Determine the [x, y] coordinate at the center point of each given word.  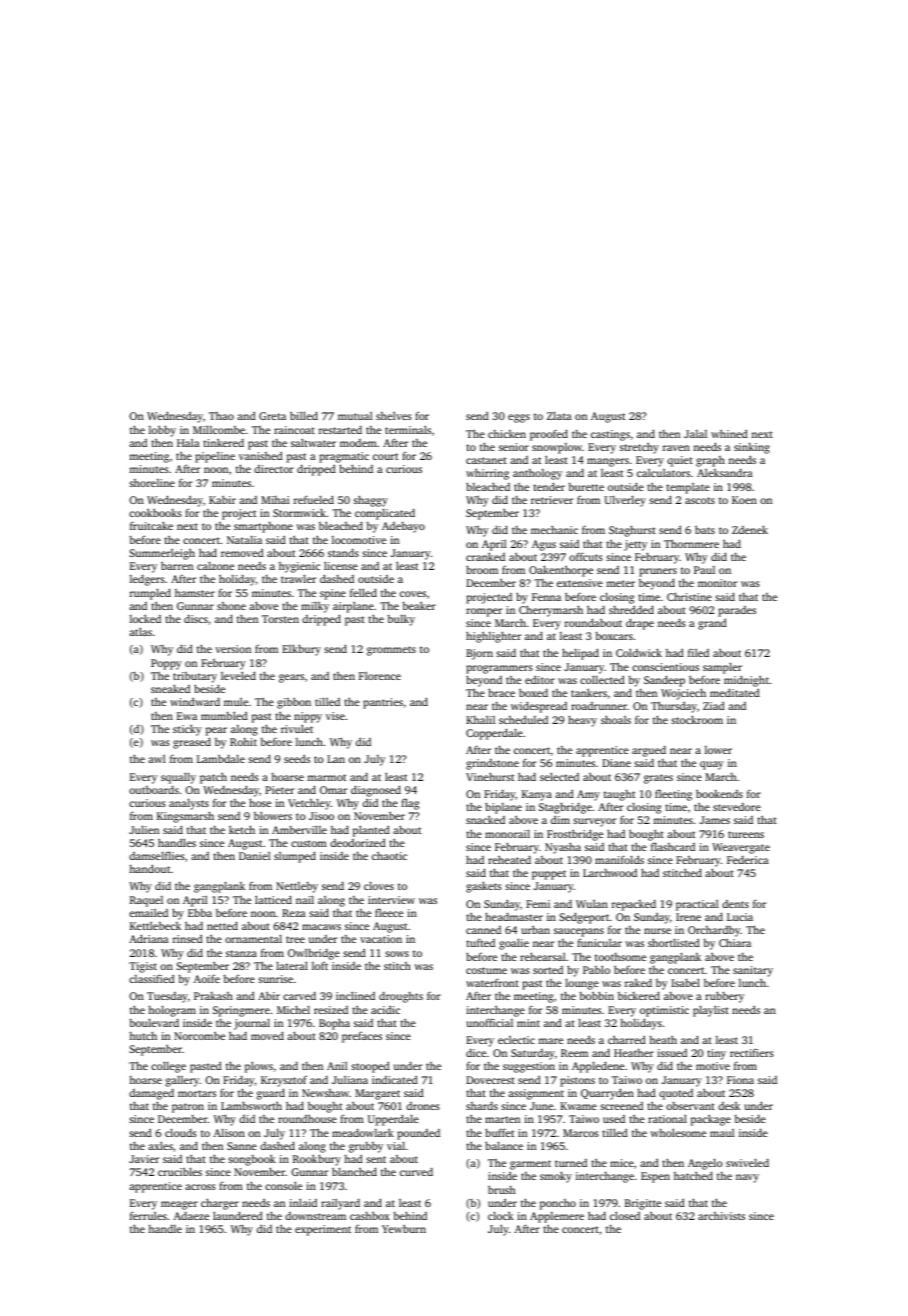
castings [610, 435]
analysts [189, 804]
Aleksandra [725, 473]
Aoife [207, 979]
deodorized [358, 842]
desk [729, 1106]
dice [476, 1053]
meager [179, 1205]
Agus [544, 545]
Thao [221, 416]
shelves [394, 416]
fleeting [673, 795]
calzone [215, 565]
